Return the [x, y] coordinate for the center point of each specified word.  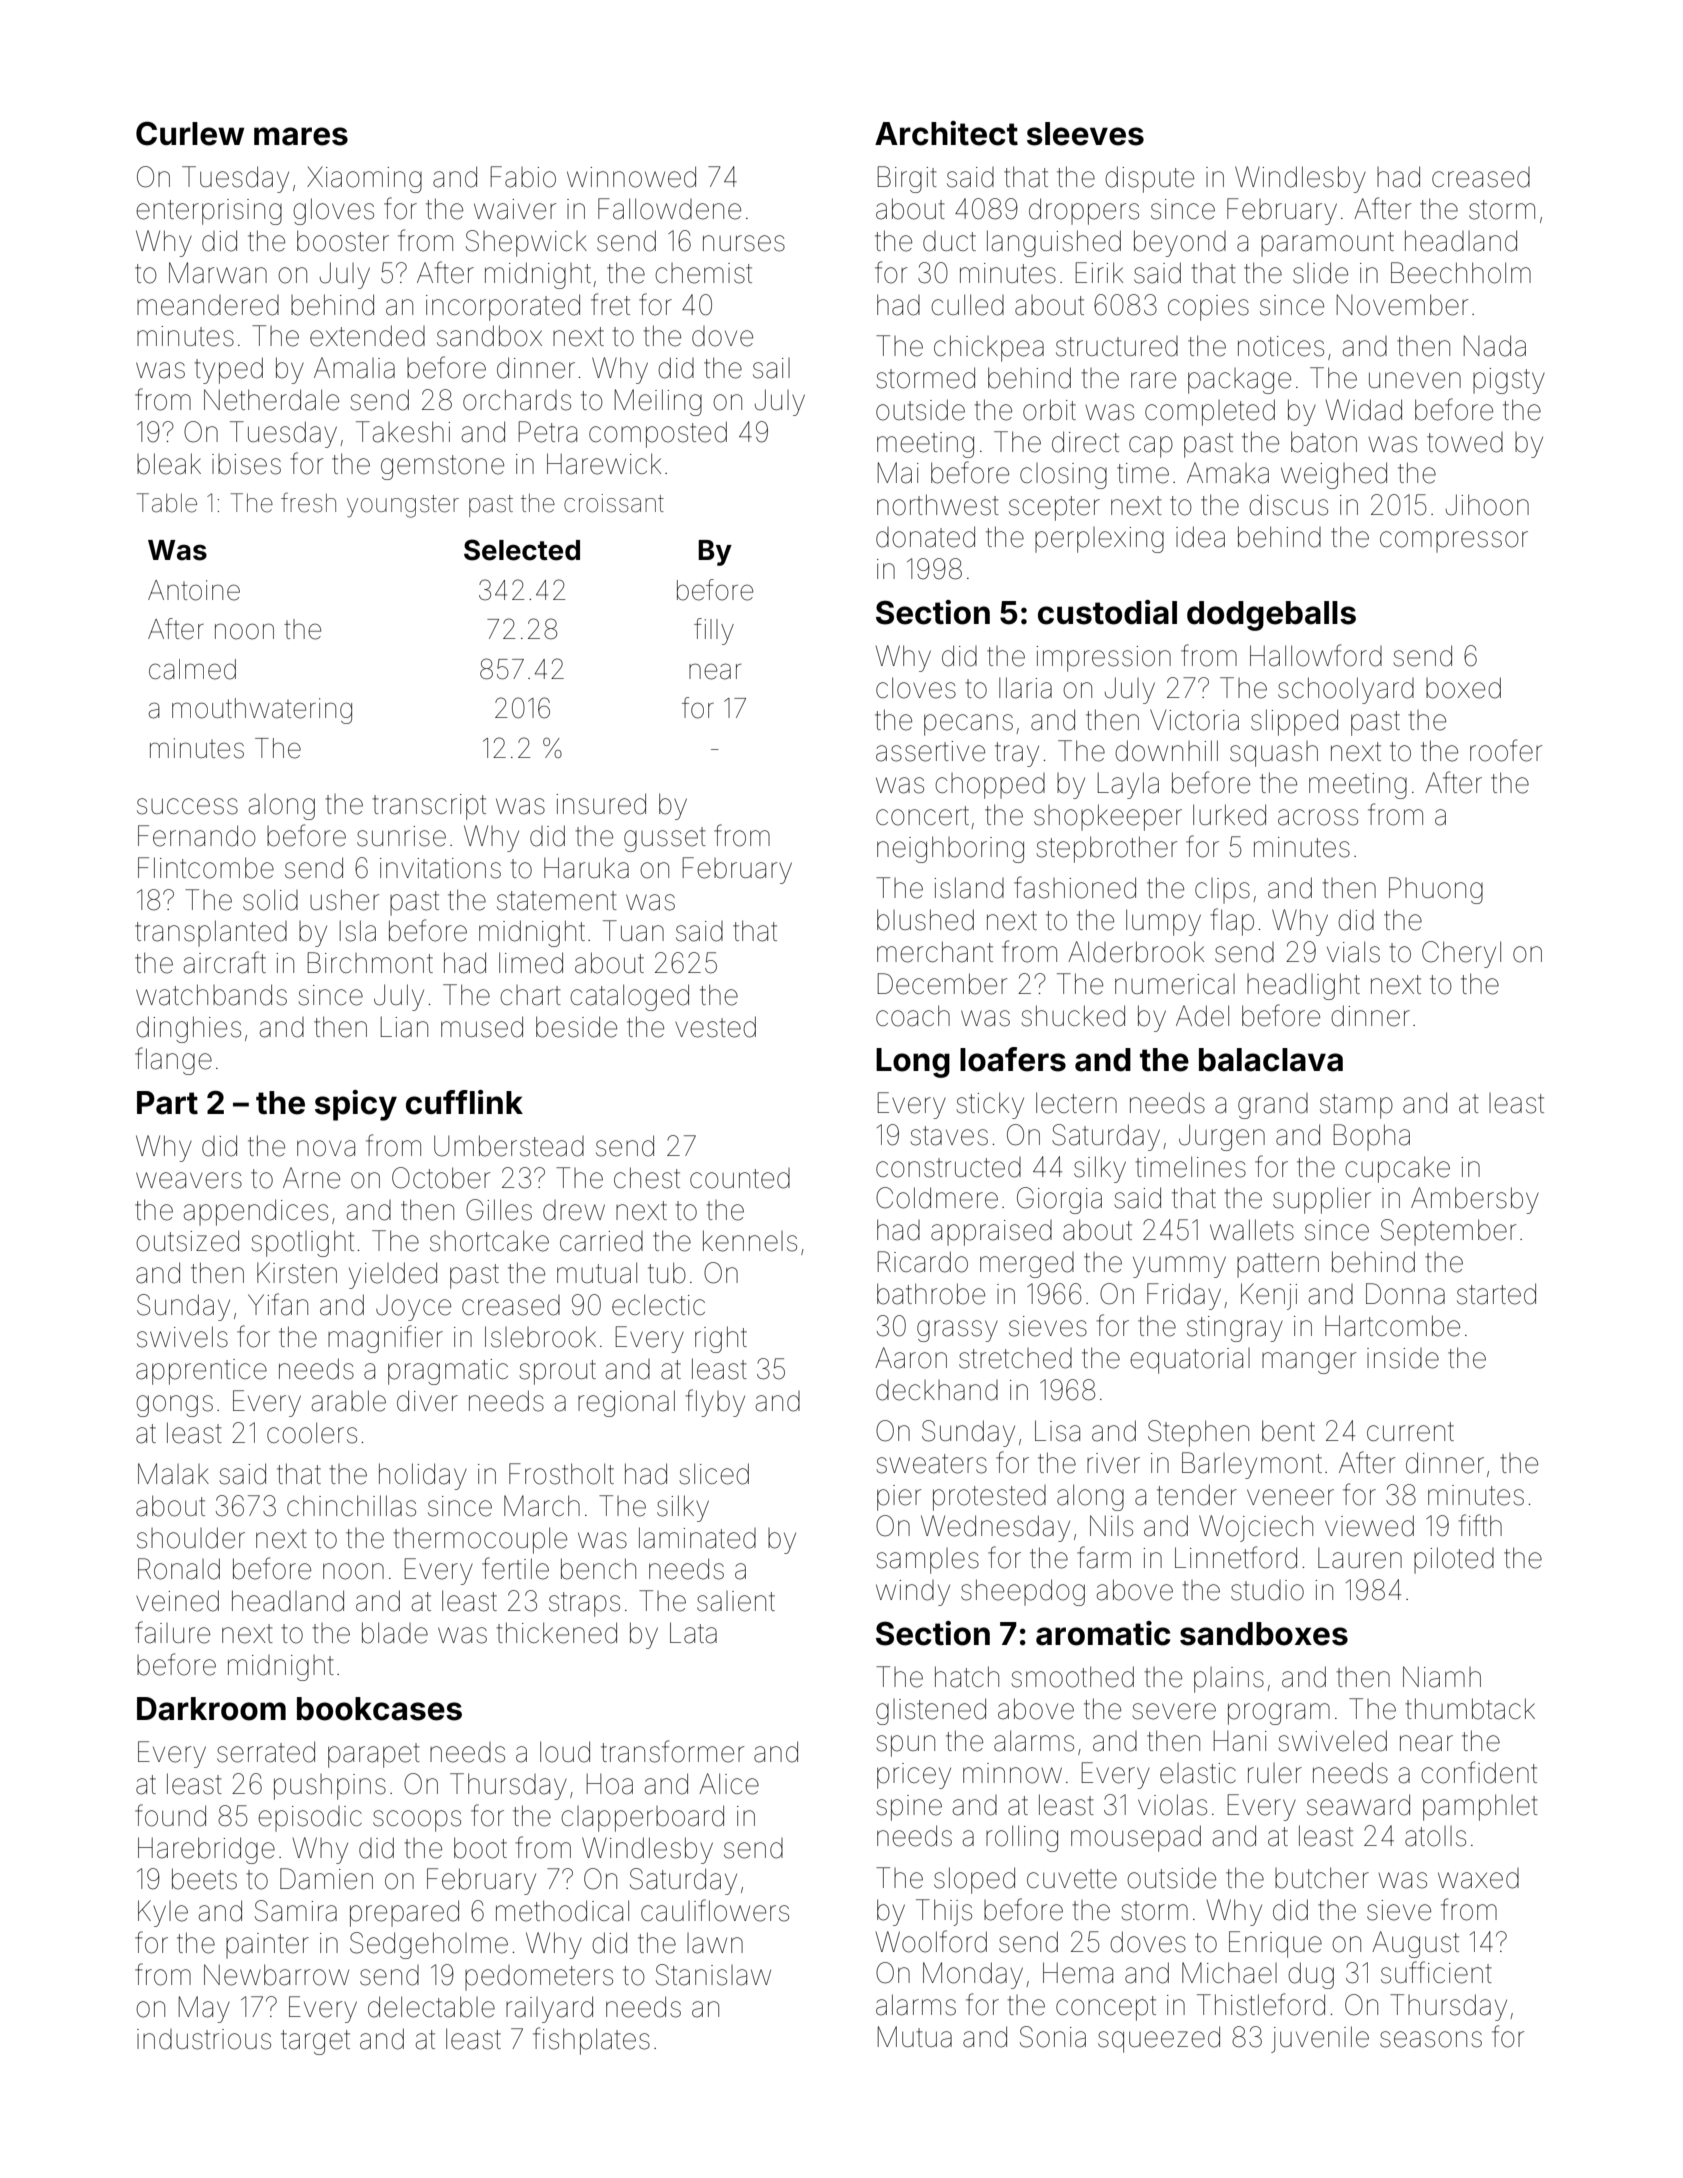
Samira [296, 1911]
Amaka [1228, 473]
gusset [665, 839]
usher [344, 900]
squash [1274, 754]
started [1496, 1294]
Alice [729, 1784]
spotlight [303, 1243]
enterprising [209, 212]
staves [949, 1136]
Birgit [907, 179]
